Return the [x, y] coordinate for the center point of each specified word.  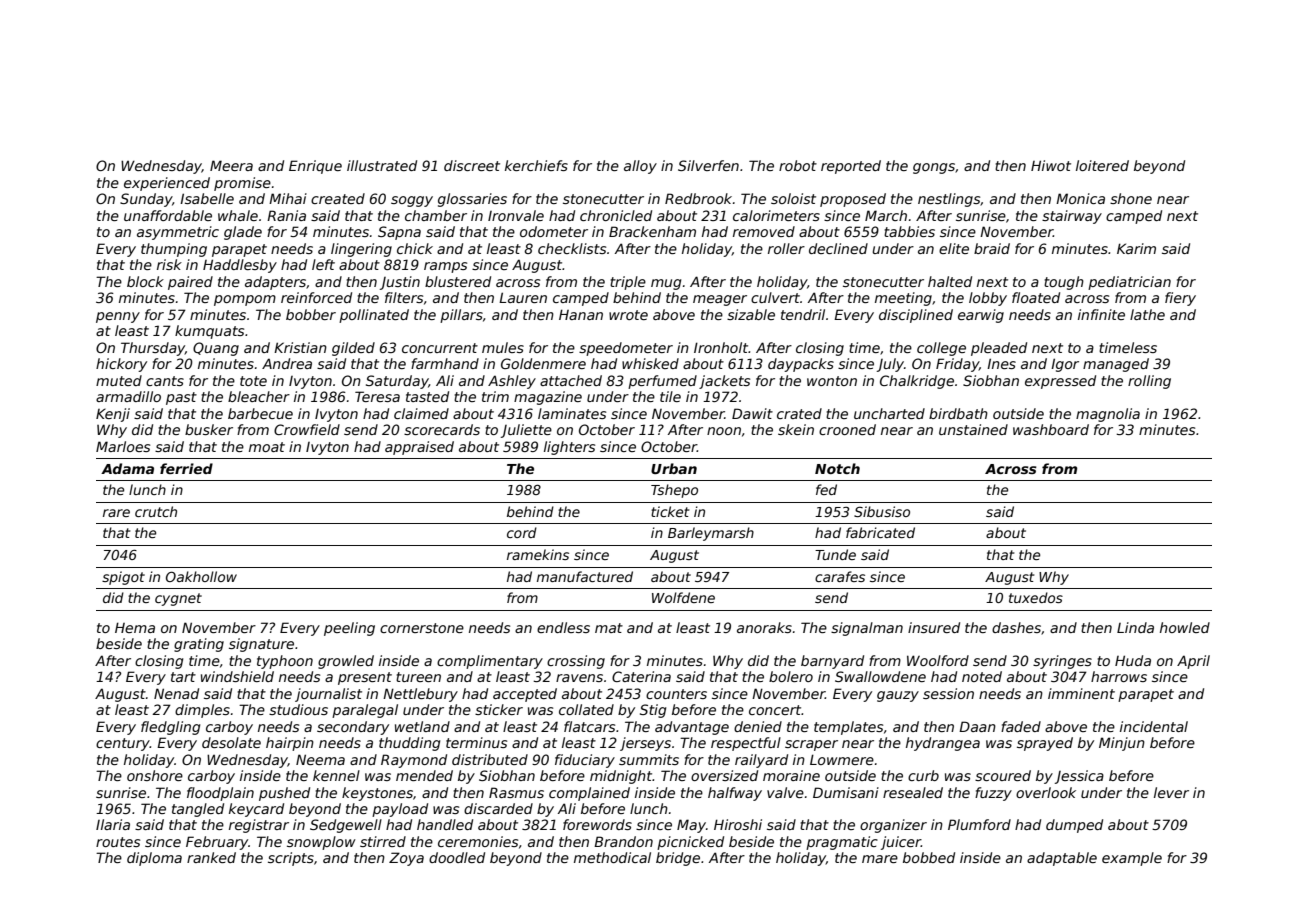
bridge [678, 859]
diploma [154, 859]
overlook [1046, 792]
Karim [1136, 248]
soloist [793, 198]
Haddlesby [240, 266]
